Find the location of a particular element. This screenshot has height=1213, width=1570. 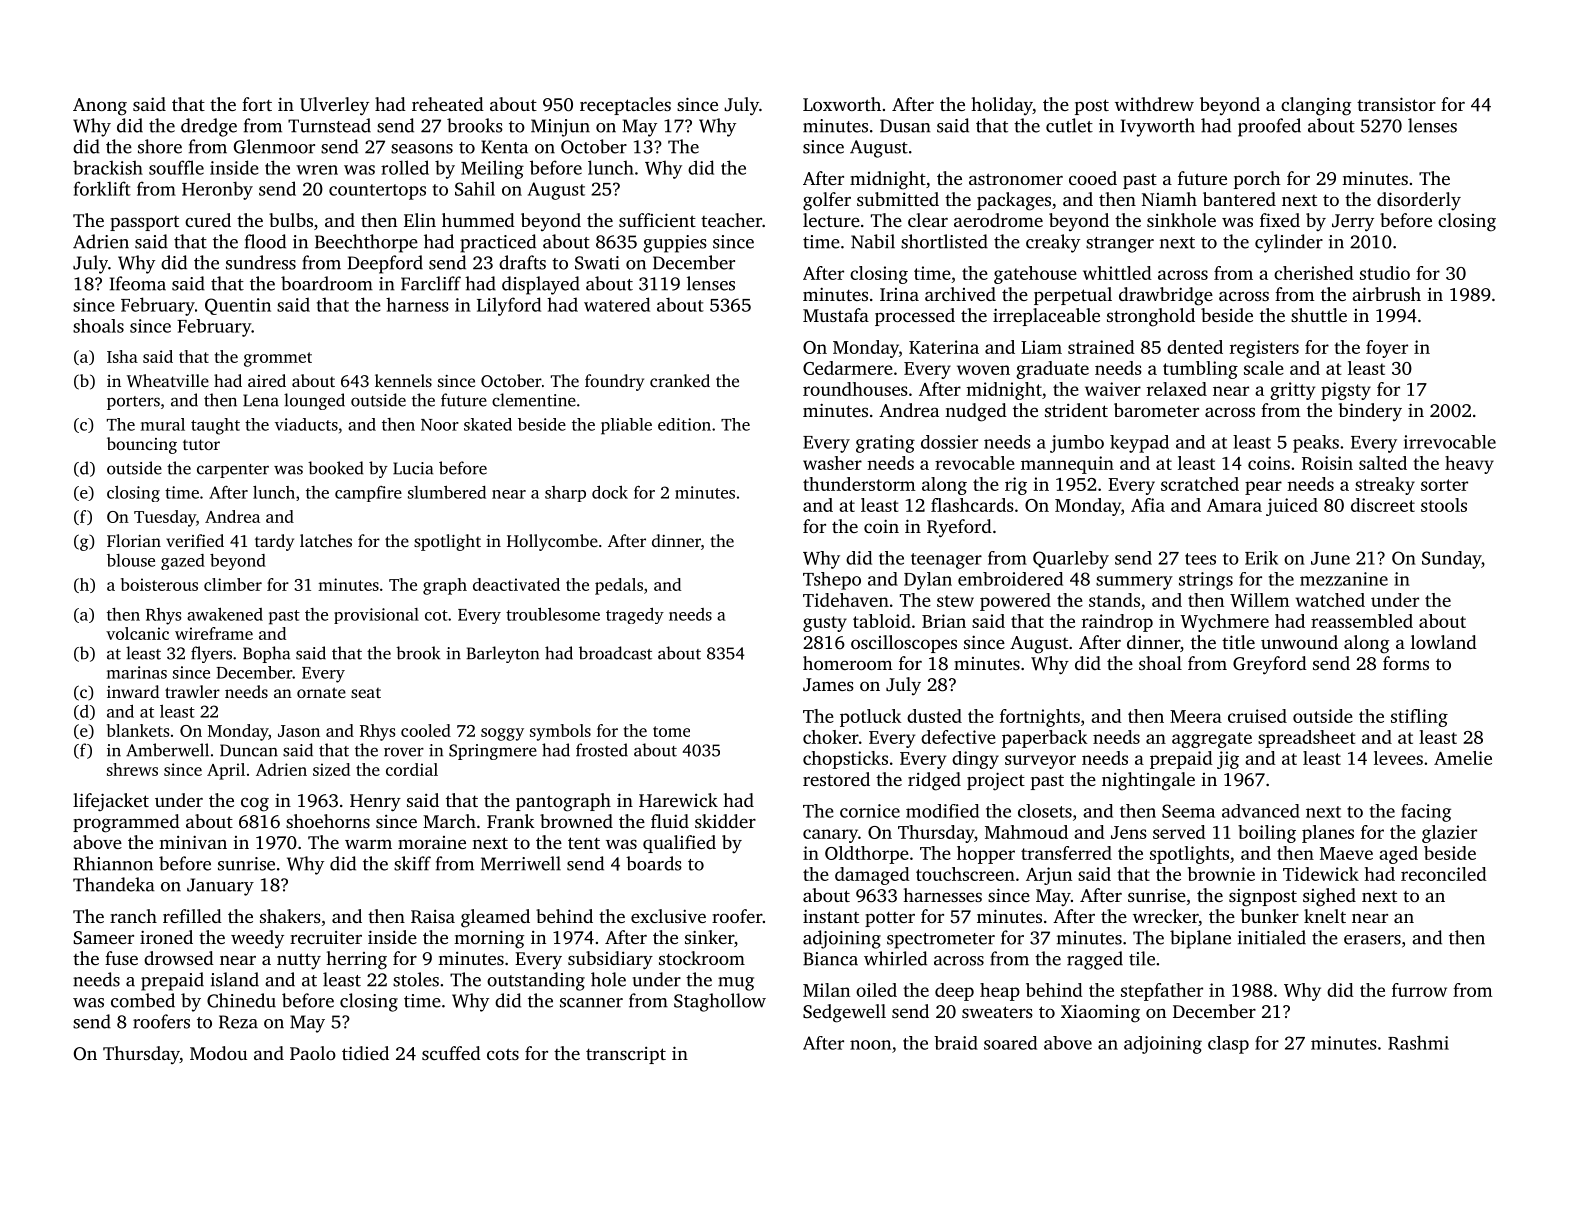

Modou is located at coordinates (218, 1053).
